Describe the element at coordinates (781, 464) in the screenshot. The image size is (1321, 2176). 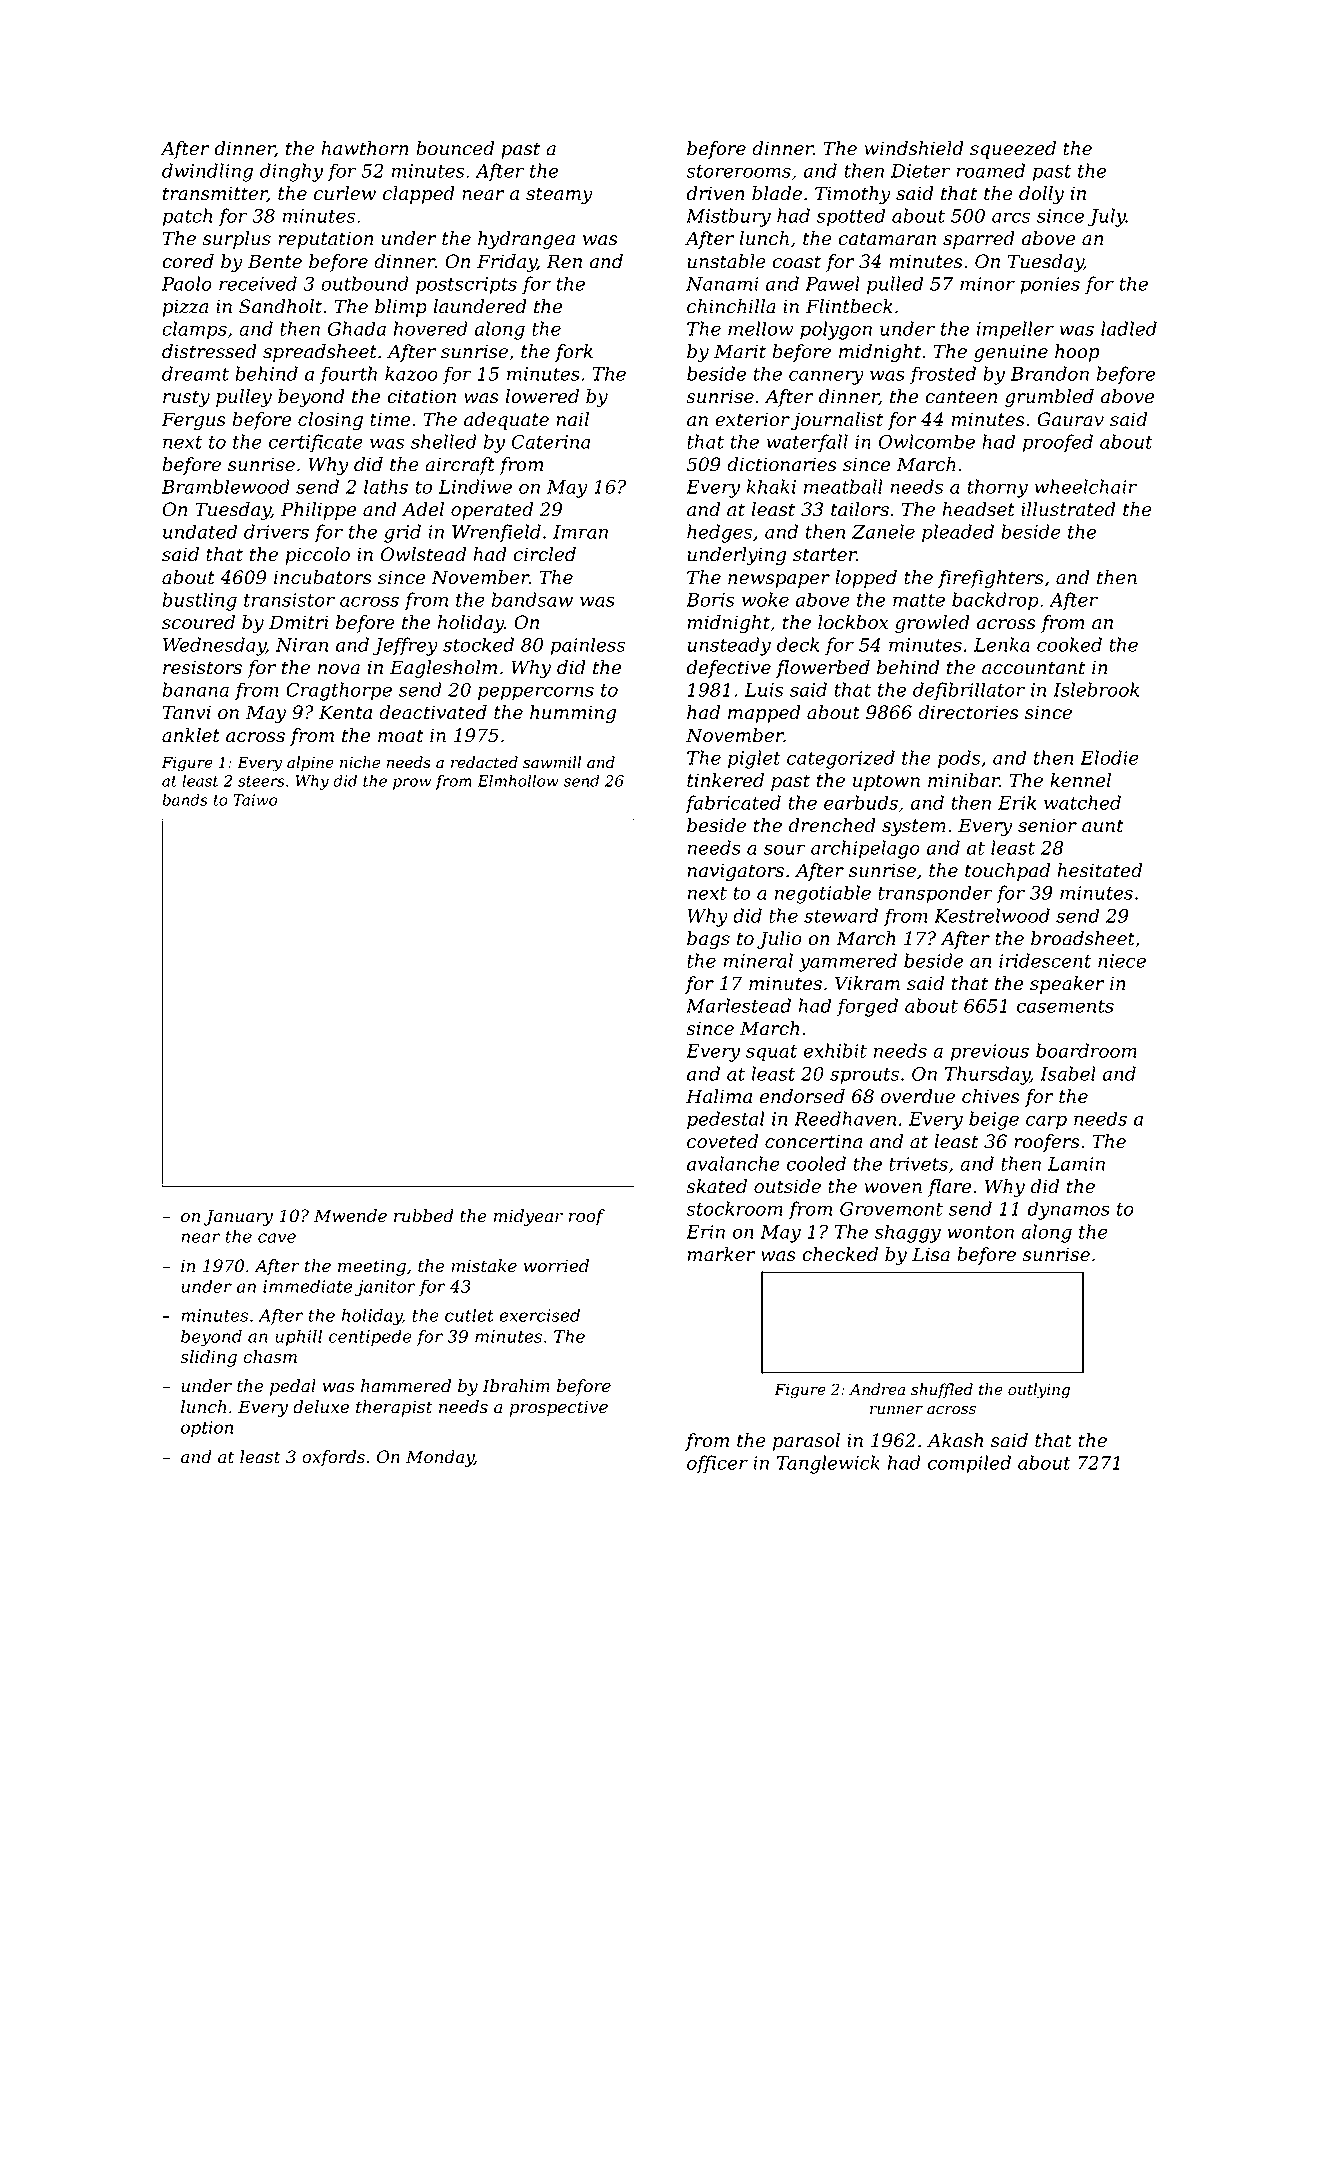
I see `dictionaries` at that location.
